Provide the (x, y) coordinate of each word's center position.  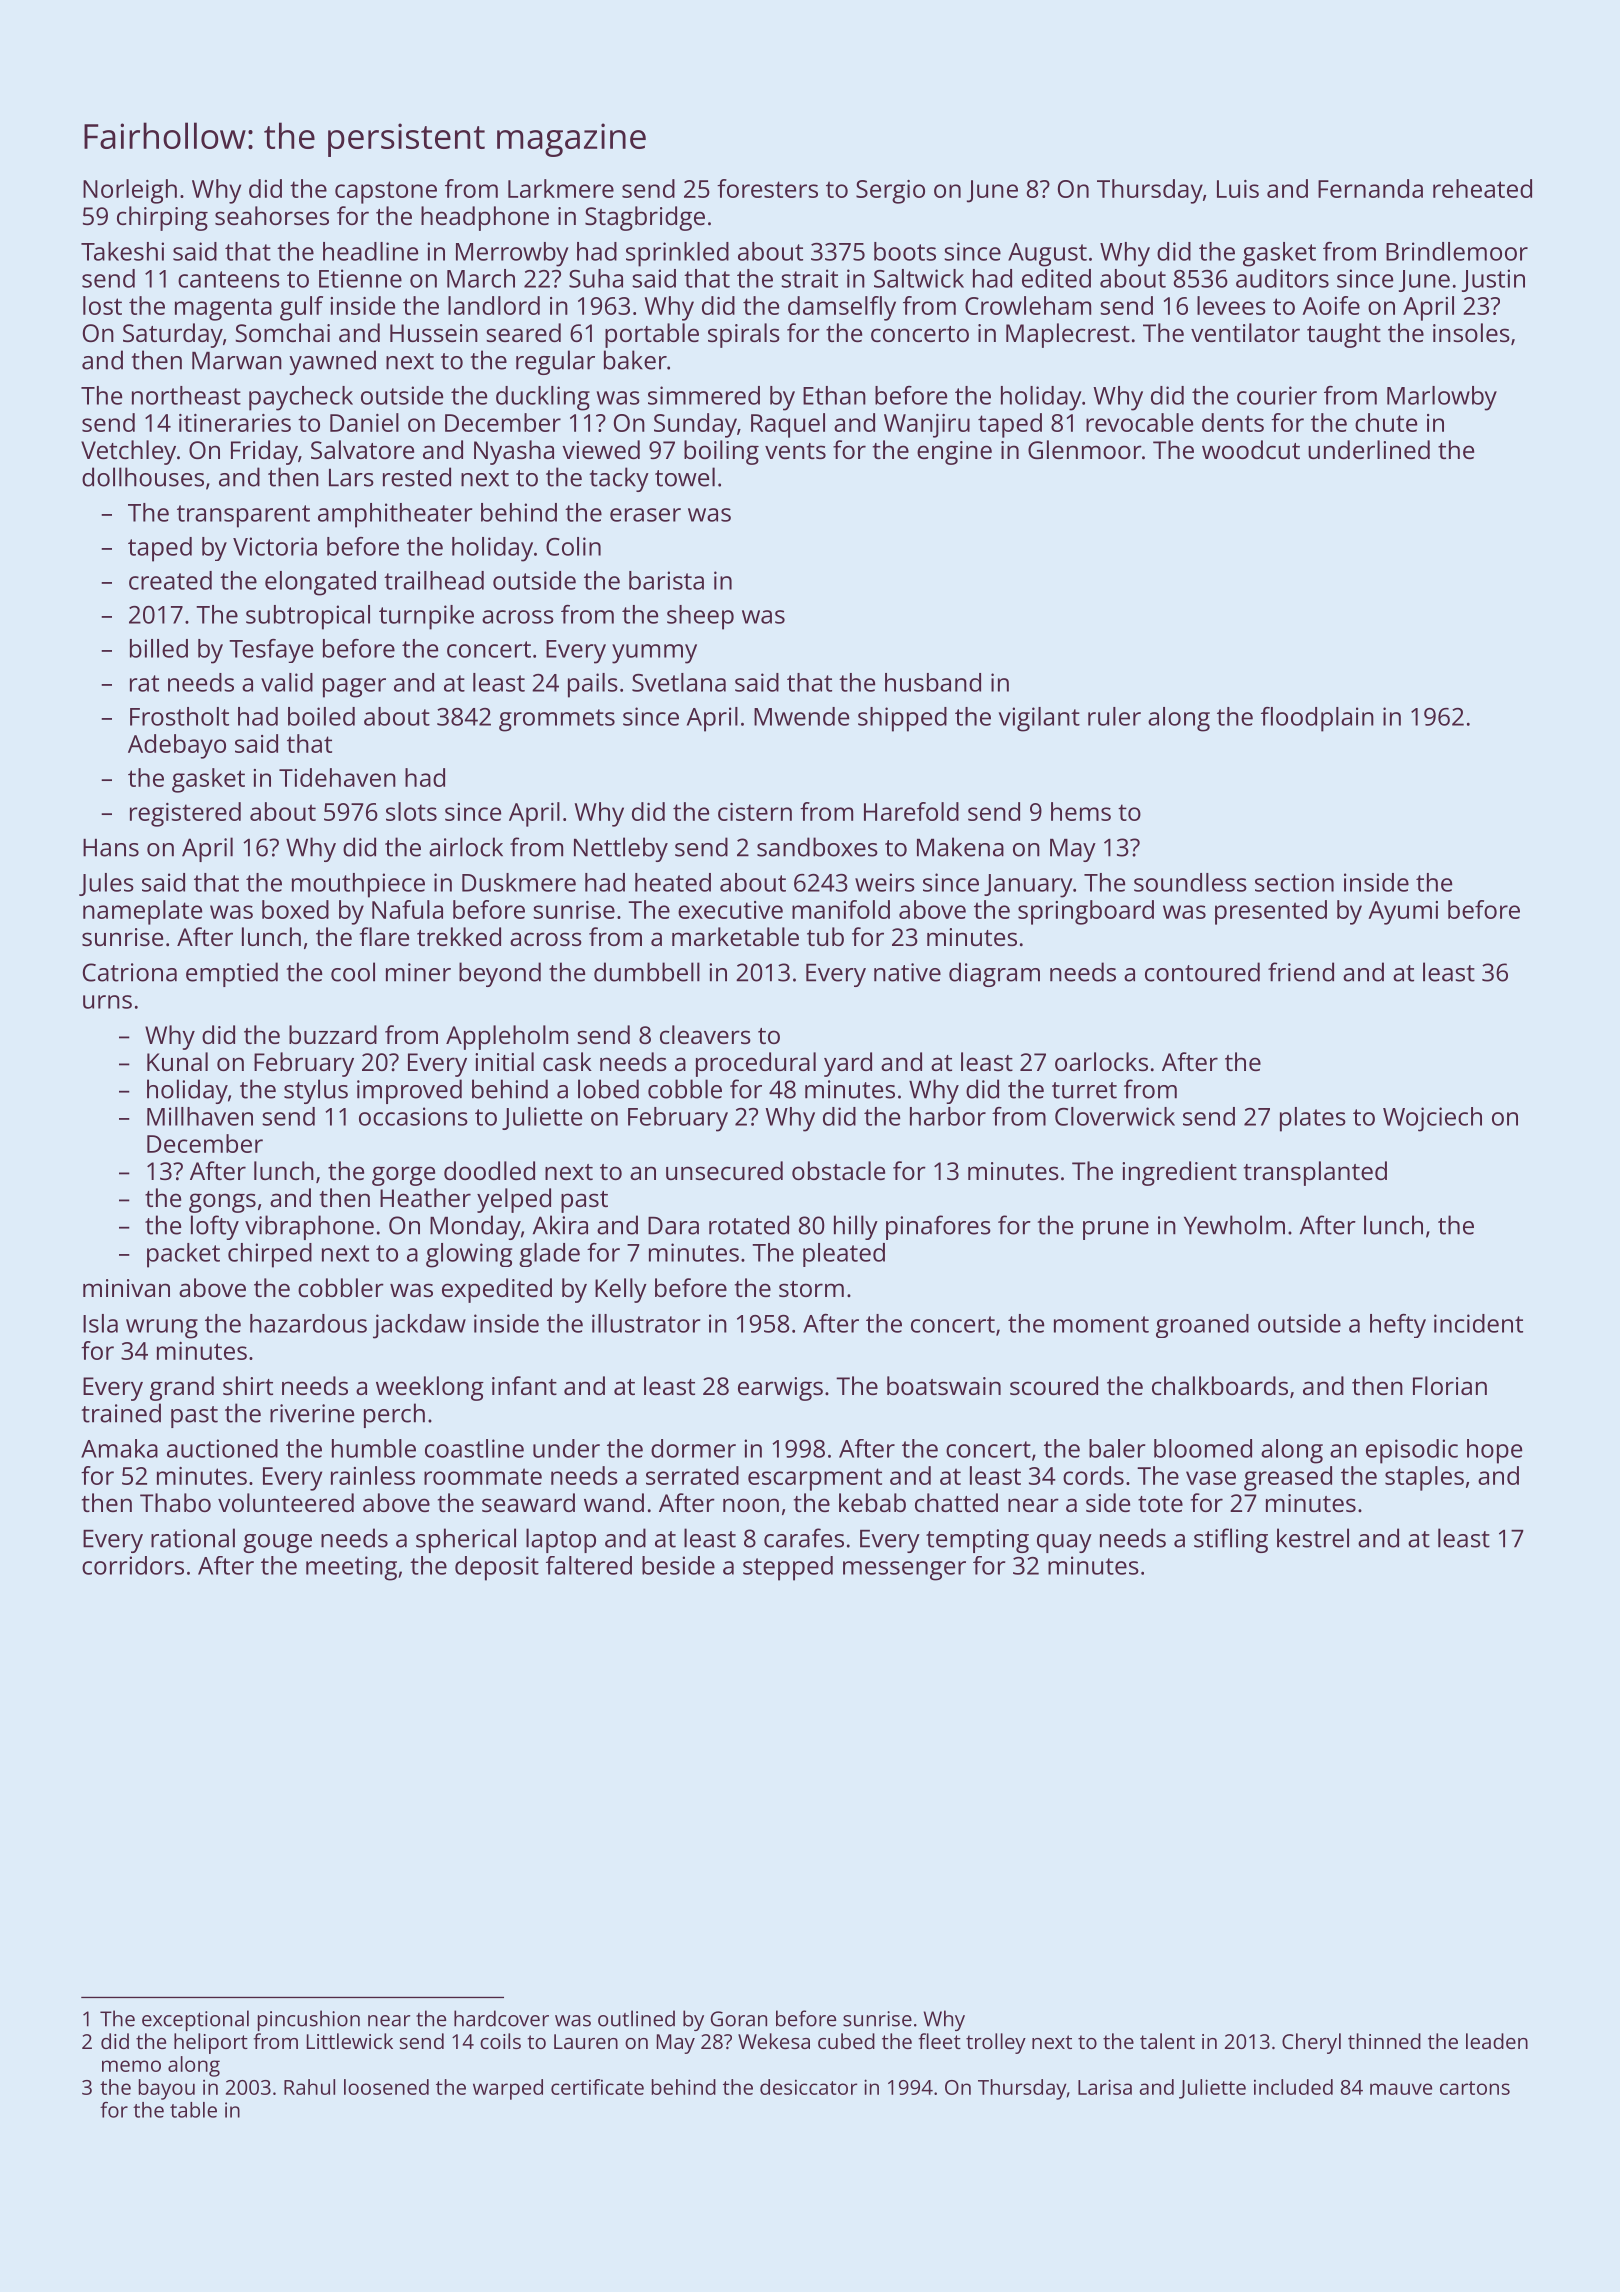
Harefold (911, 811)
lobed (608, 1089)
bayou (167, 2089)
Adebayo (177, 746)
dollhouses (143, 477)
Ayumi (1403, 913)
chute (1386, 422)
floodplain (1317, 719)
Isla (100, 1323)
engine (954, 453)
